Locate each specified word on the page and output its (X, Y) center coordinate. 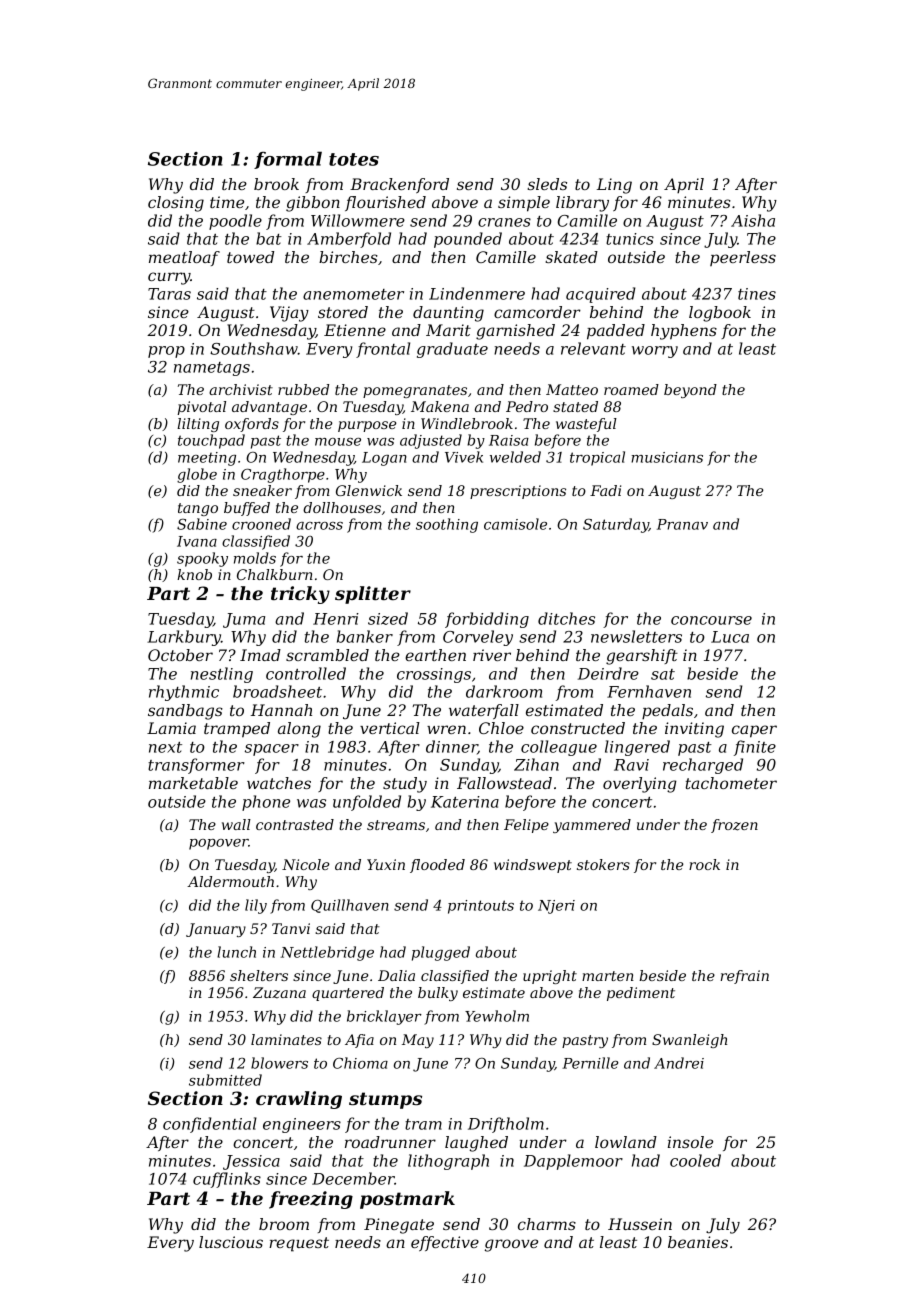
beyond (690, 391)
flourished (385, 203)
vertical (390, 728)
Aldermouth (230, 881)
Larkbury (184, 638)
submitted (225, 1080)
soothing (447, 525)
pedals (667, 711)
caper (754, 731)
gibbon (313, 204)
